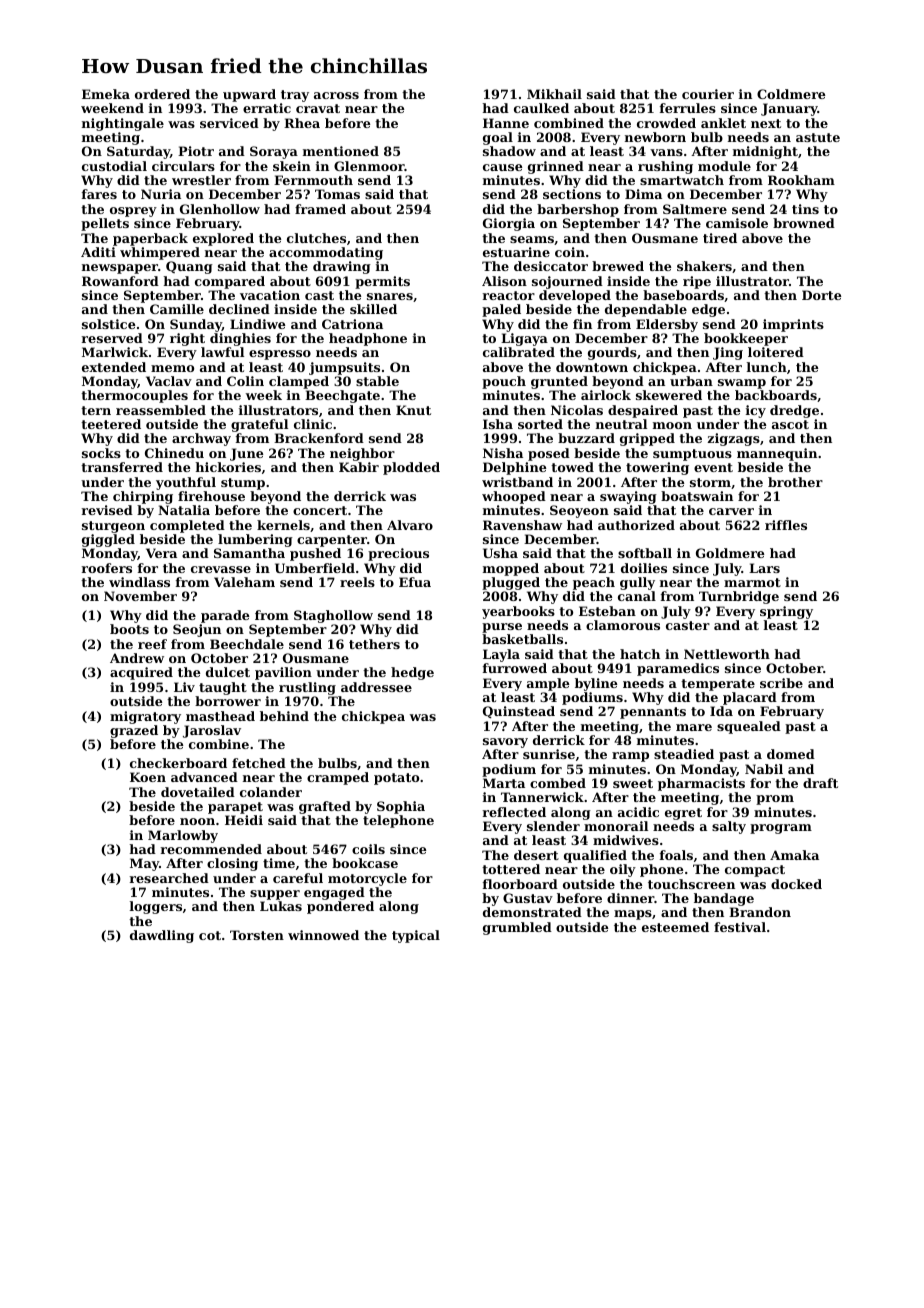 This screenshot has width=924, height=1308. I want to click on Tomas, so click(337, 194).
